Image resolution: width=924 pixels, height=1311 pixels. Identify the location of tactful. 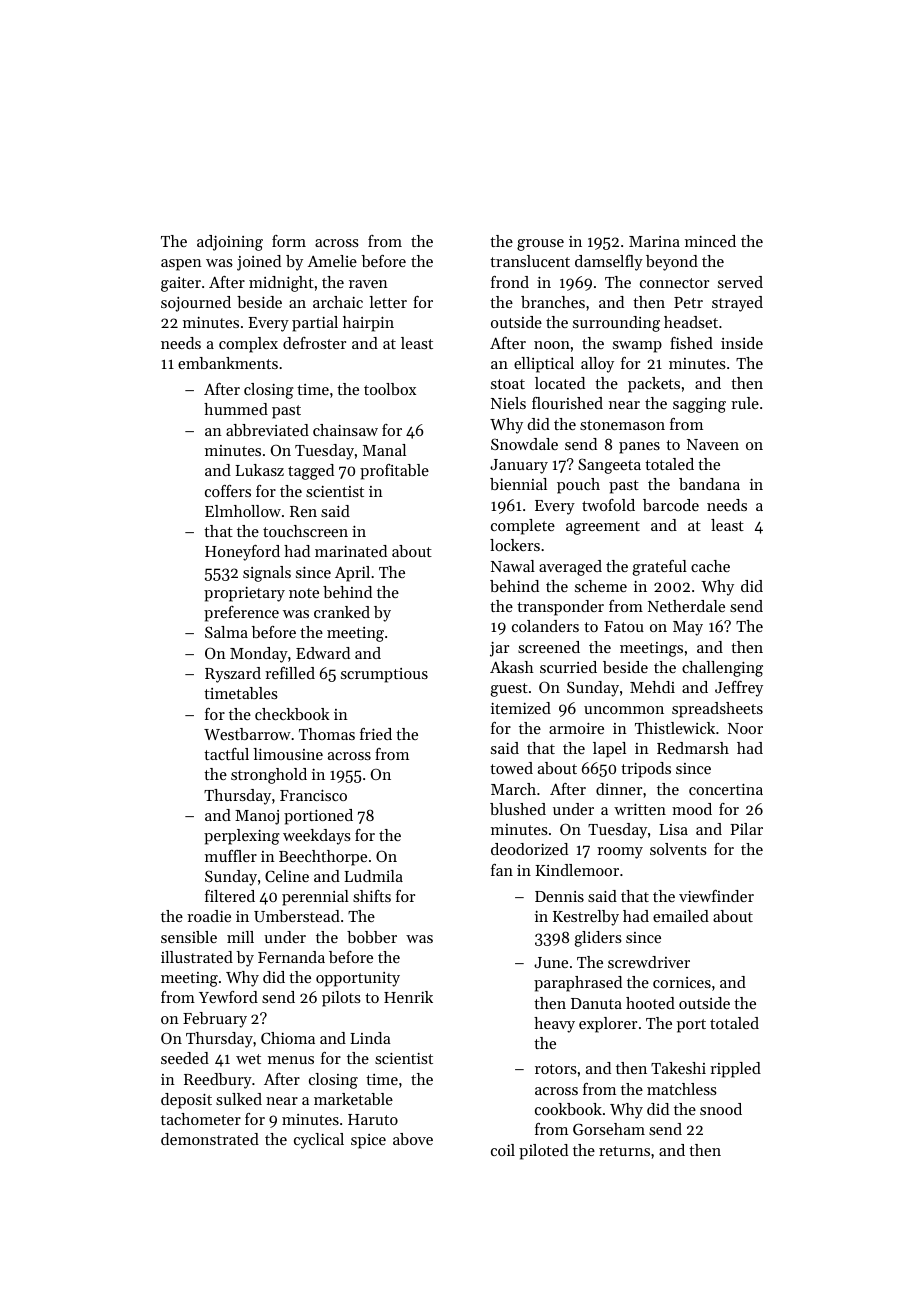
(226, 754).
